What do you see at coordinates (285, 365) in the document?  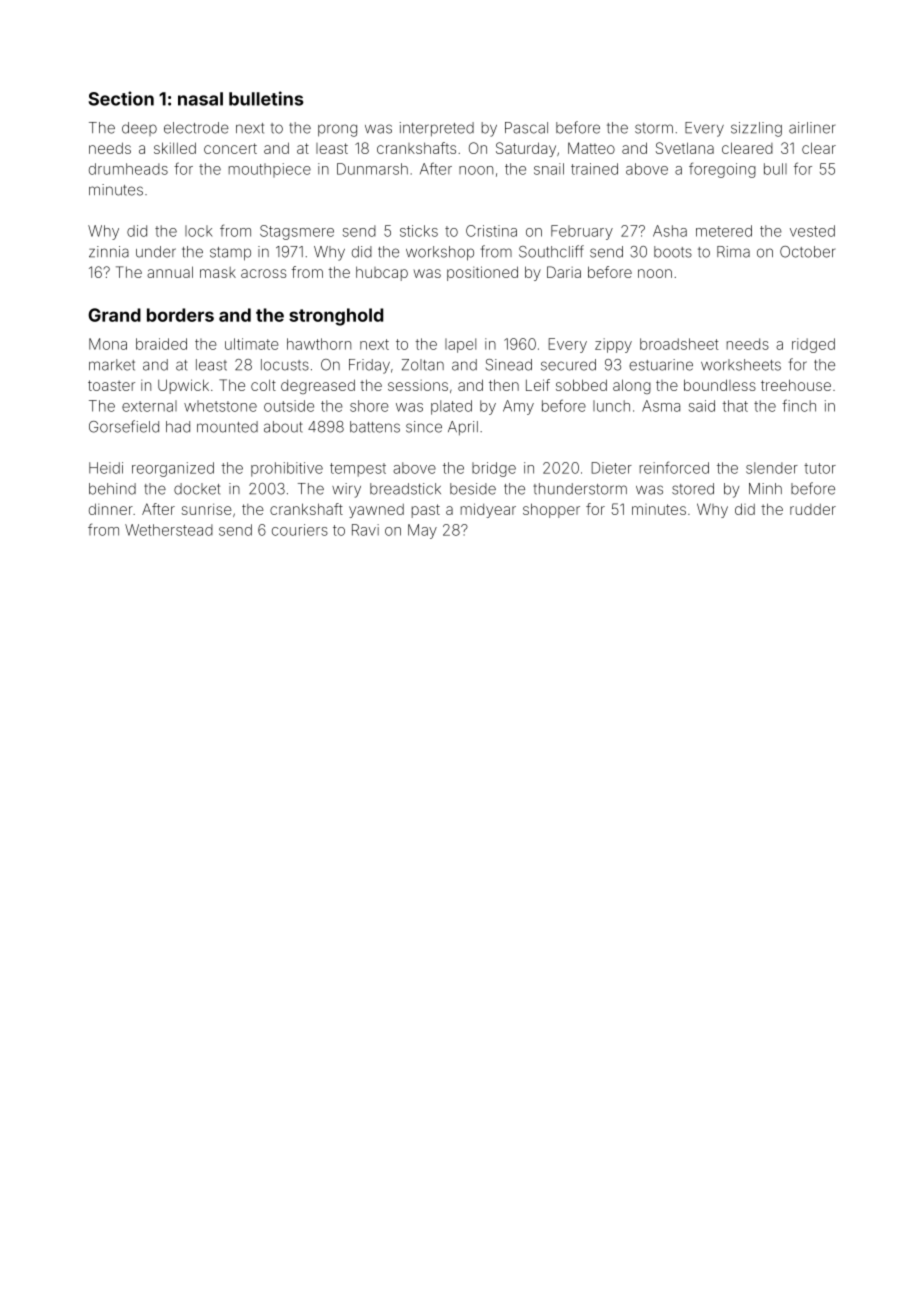 I see `locusts` at bounding box center [285, 365].
